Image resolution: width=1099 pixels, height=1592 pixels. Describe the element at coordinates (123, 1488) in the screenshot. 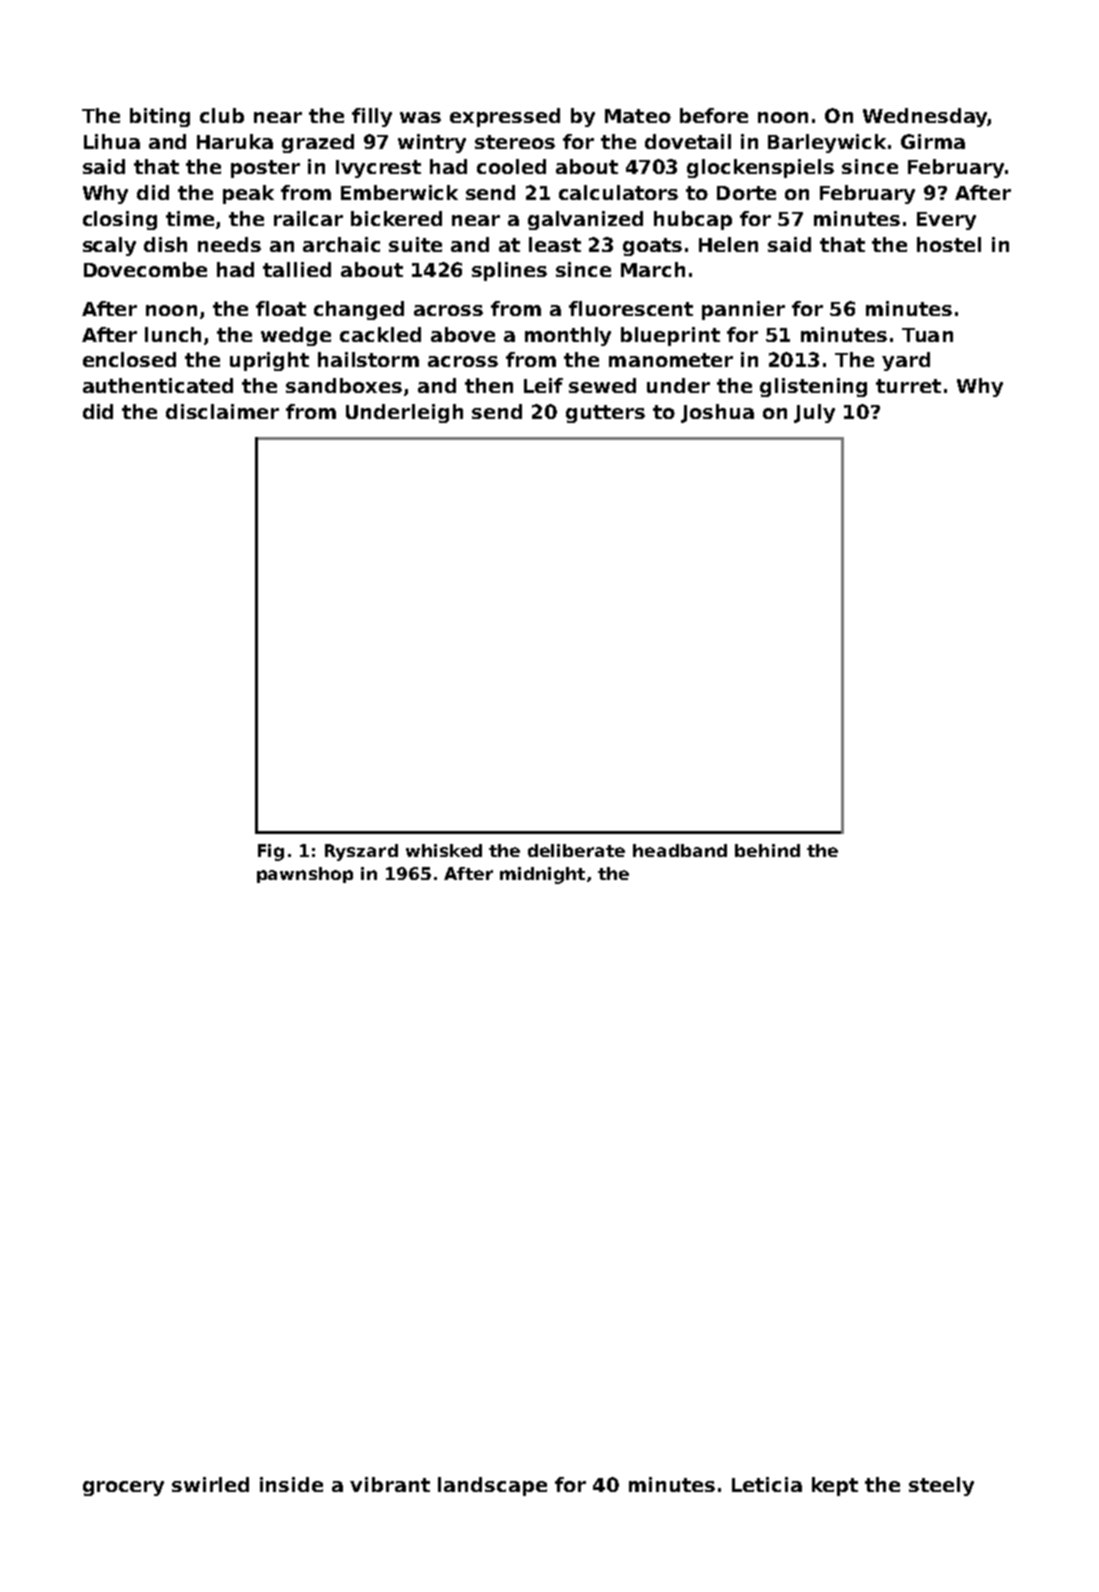

I see `grocery` at that location.
